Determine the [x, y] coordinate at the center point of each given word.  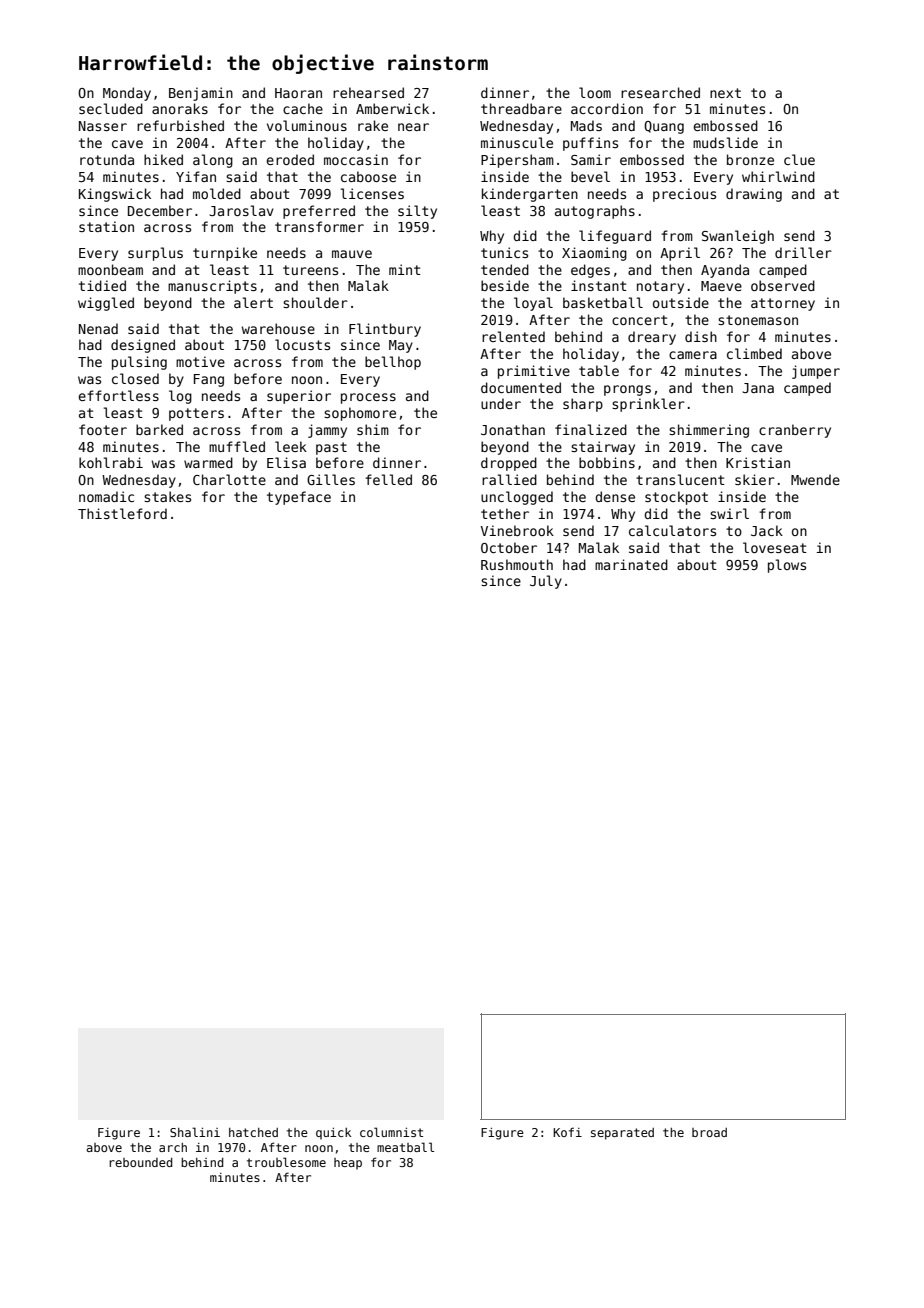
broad [709, 1132]
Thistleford [122, 513]
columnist [391, 1132]
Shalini [195, 1132]
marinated [631, 564]
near [413, 127]
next [725, 93]
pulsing [139, 363]
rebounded [141, 1162]
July [546, 582]
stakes [167, 496]
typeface [299, 498]
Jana [758, 388]
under [501, 403]
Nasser [103, 126]
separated [622, 1134]
